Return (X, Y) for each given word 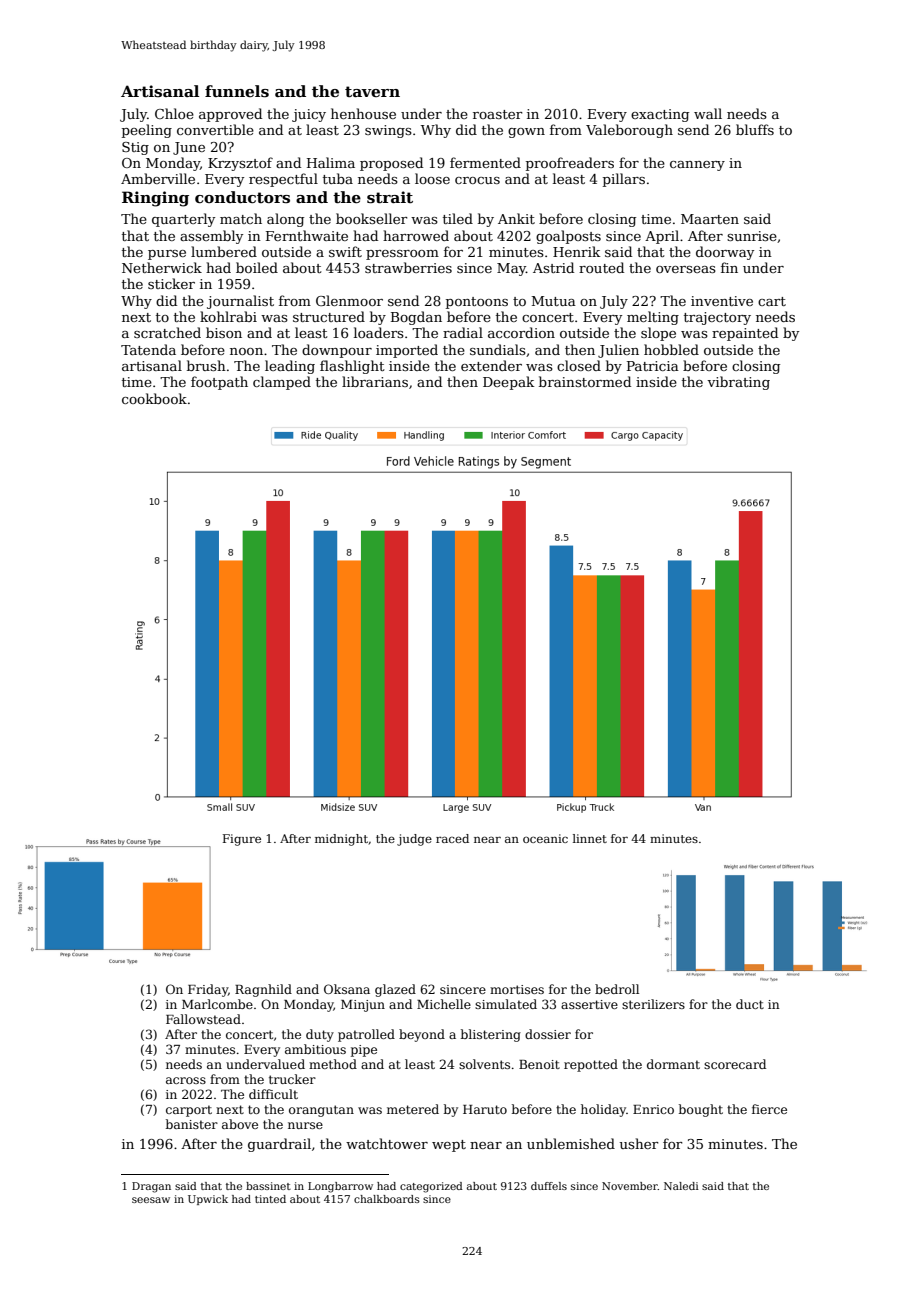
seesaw (151, 1200)
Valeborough (629, 131)
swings (388, 131)
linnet (590, 838)
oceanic (545, 838)
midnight (341, 840)
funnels (237, 91)
